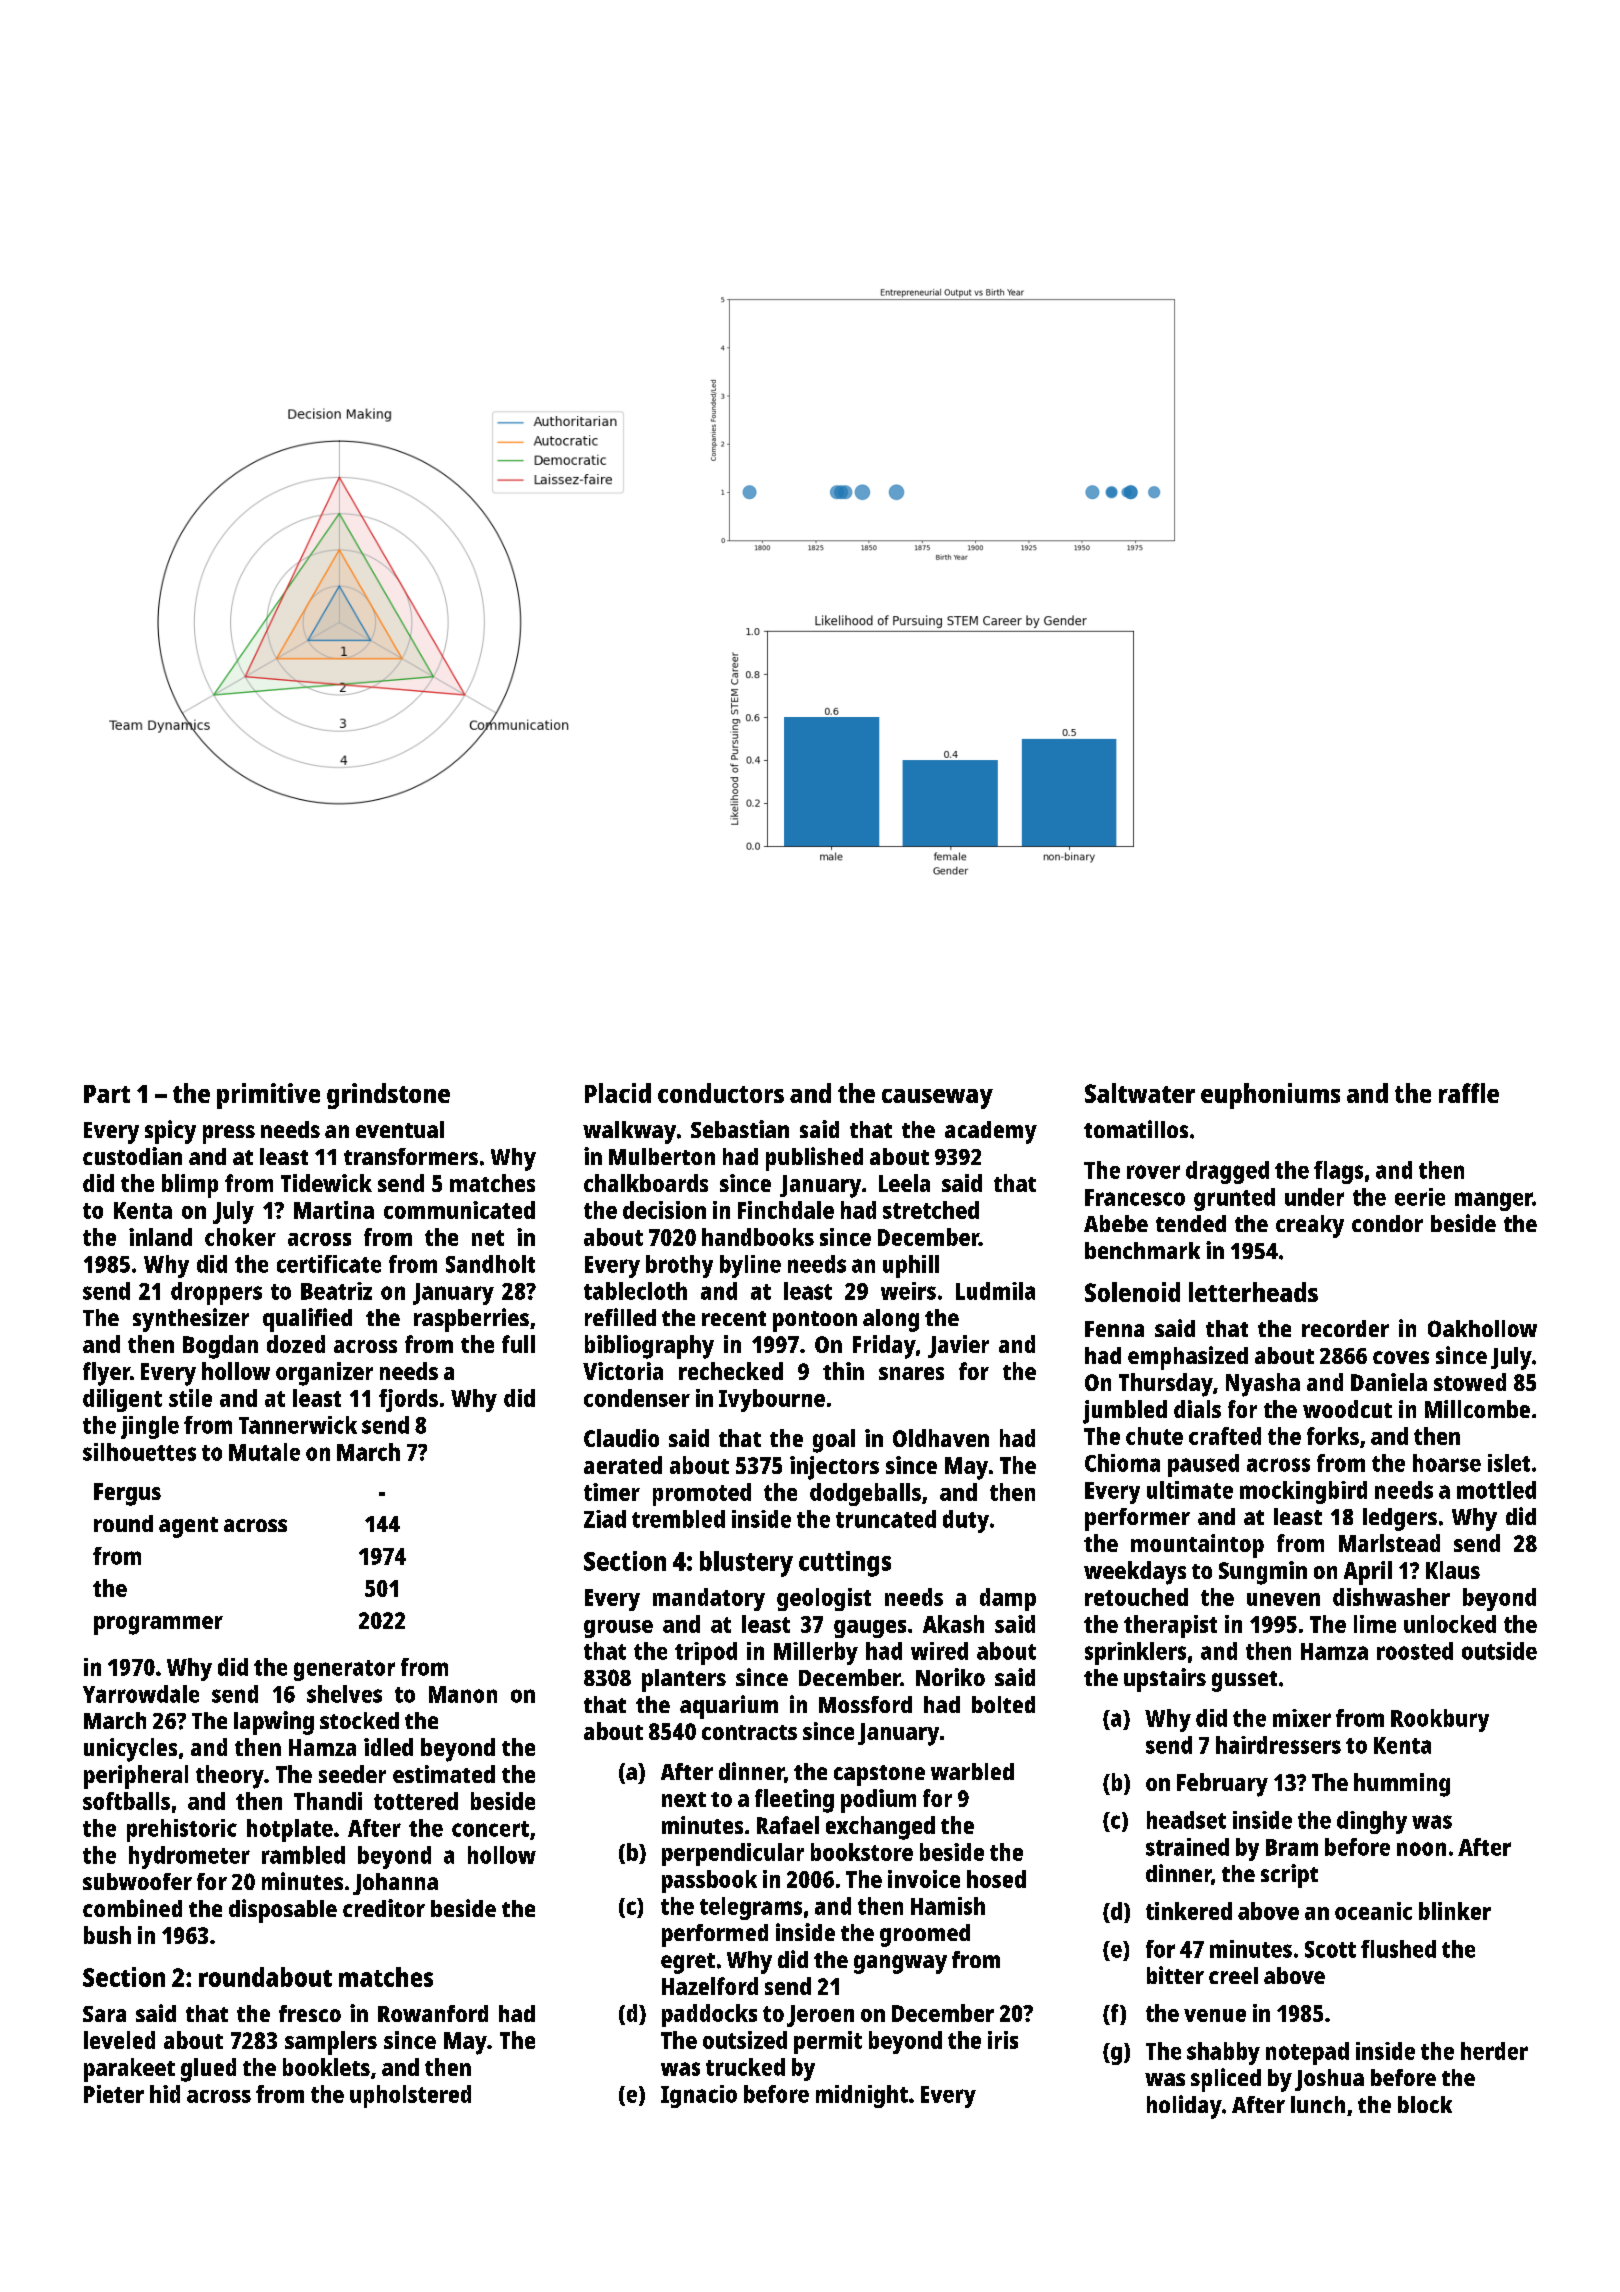 This document has height=2292, width=1620. I want to click on conductors, so click(721, 1093).
